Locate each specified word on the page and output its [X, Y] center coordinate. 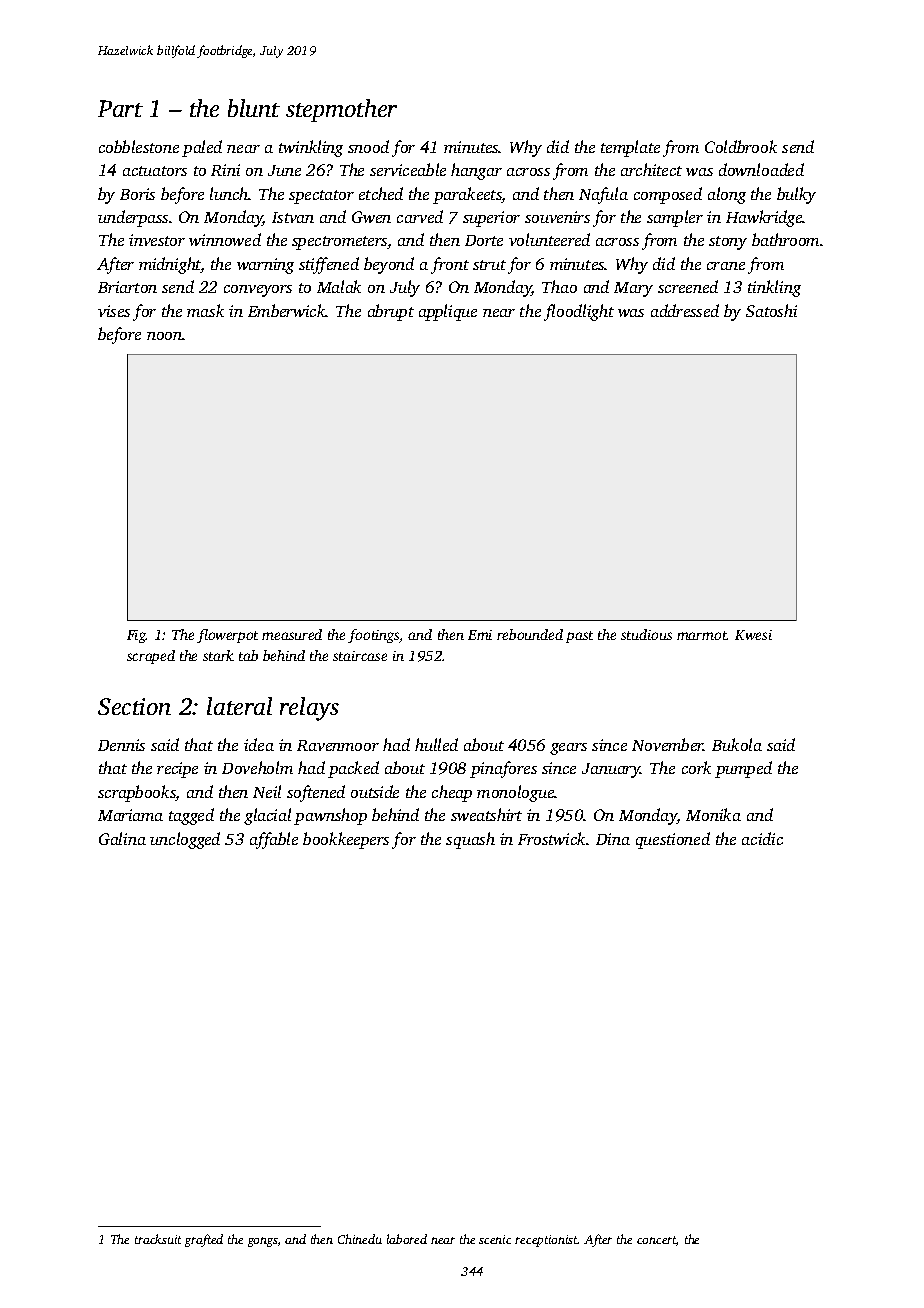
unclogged [185, 840]
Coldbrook [741, 146]
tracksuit [158, 1239]
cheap [452, 793]
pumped [743, 769]
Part [120, 108]
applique [448, 312]
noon [164, 336]
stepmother [341, 110]
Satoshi [771, 310]
